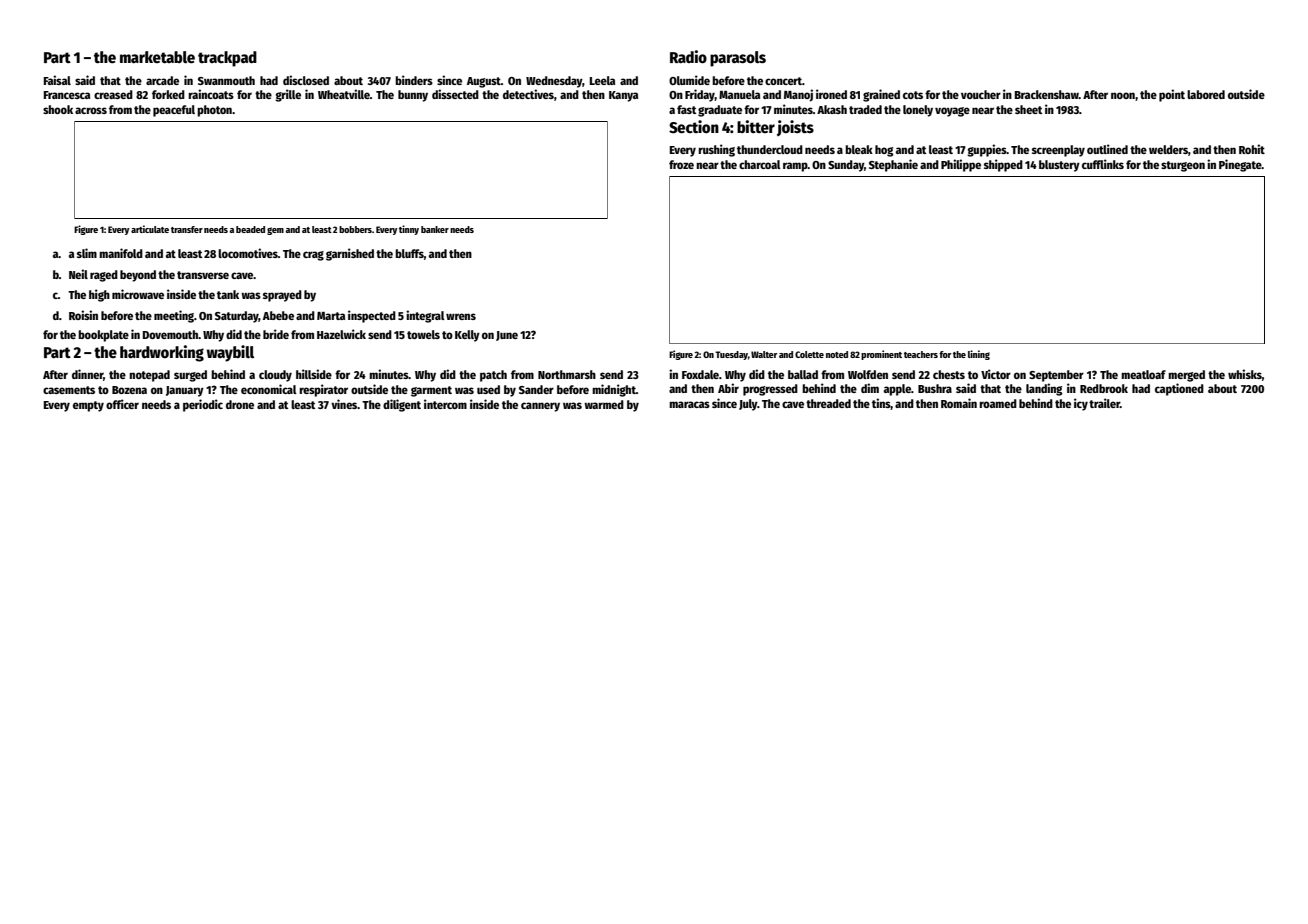 Image resolution: width=1308 pixels, height=924 pixels. What do you see at coordinates (795, 167) in the image?
I see `ramp` at bounding box center [795, 167].
